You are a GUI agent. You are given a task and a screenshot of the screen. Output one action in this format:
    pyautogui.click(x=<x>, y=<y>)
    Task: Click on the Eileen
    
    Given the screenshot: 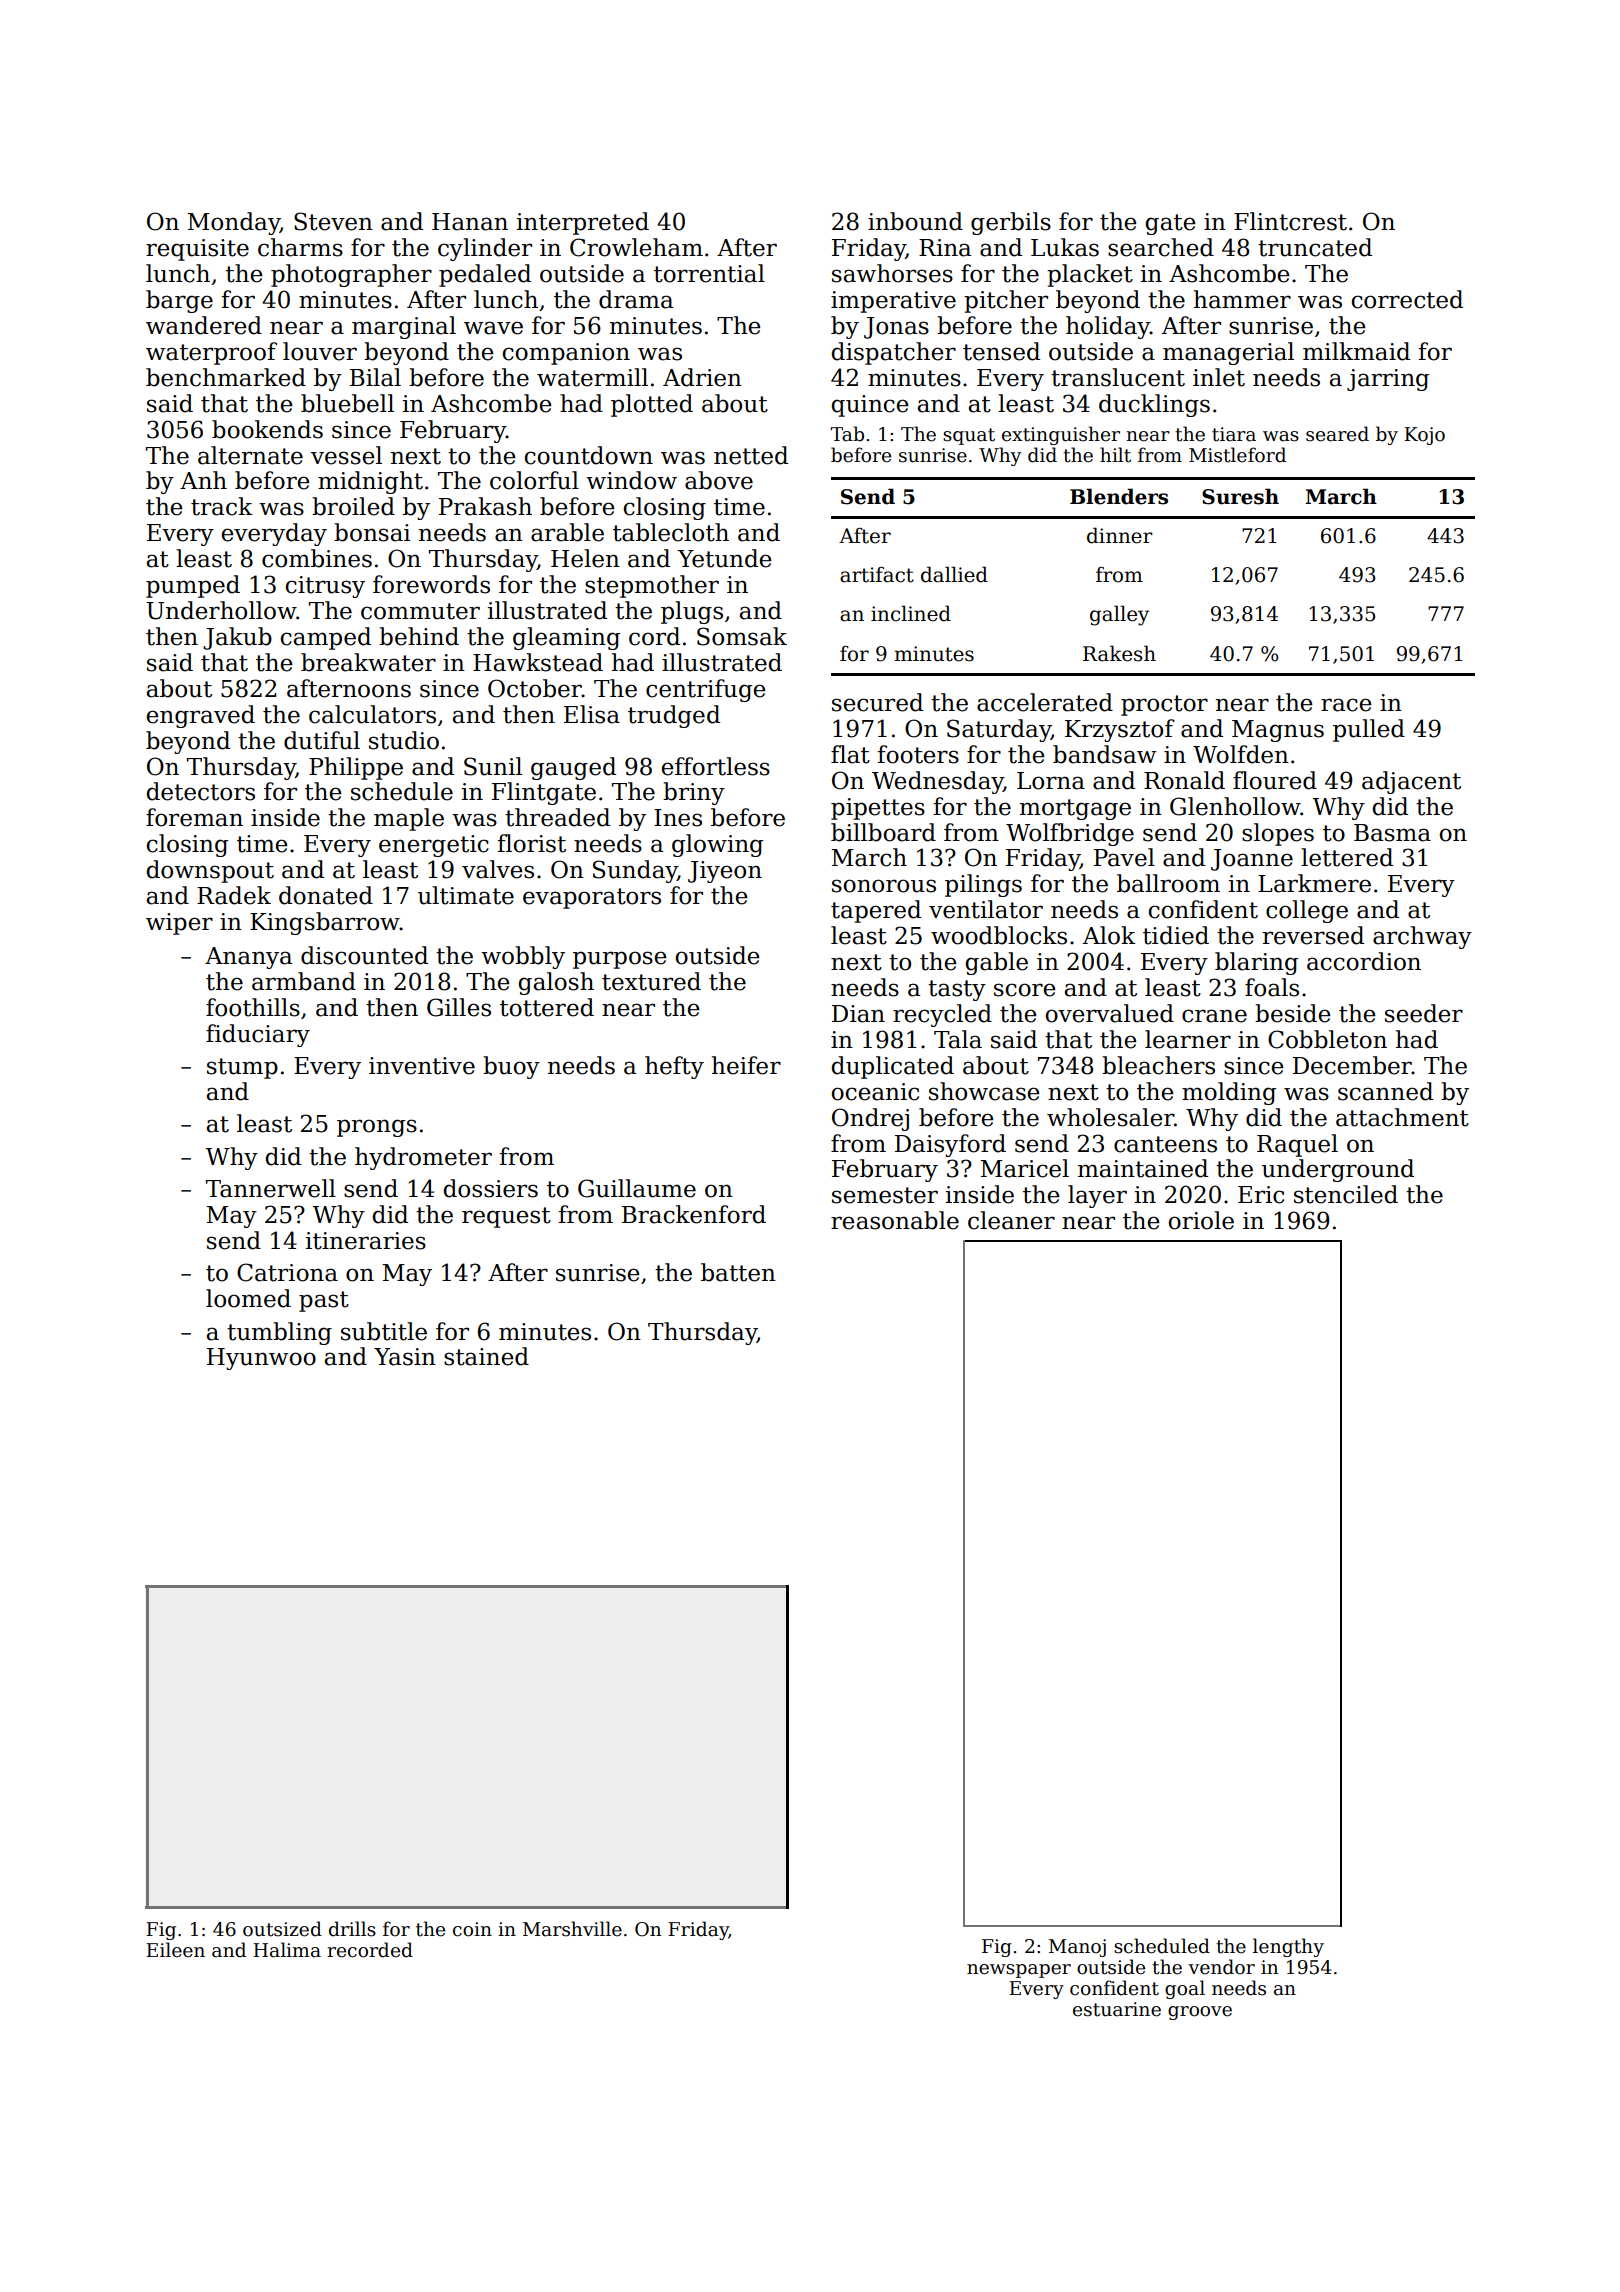 What is the action you would take?
    pyautogui.click(x=175, y=1950)
